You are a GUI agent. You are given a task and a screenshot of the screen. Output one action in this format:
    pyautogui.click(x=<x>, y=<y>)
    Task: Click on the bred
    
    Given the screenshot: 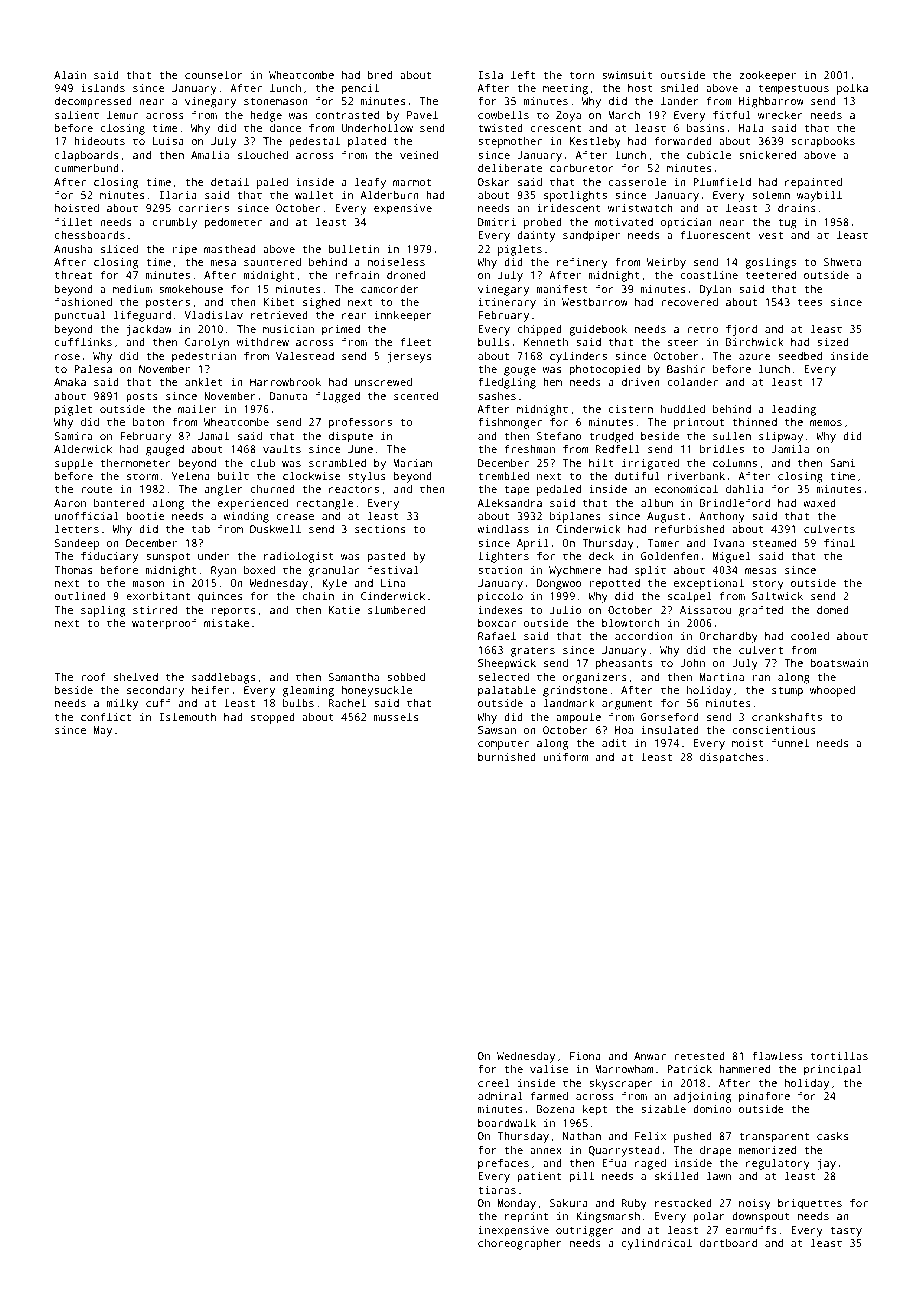 What is the action you would take?
    pyautogui.click(x=380, y=75)
